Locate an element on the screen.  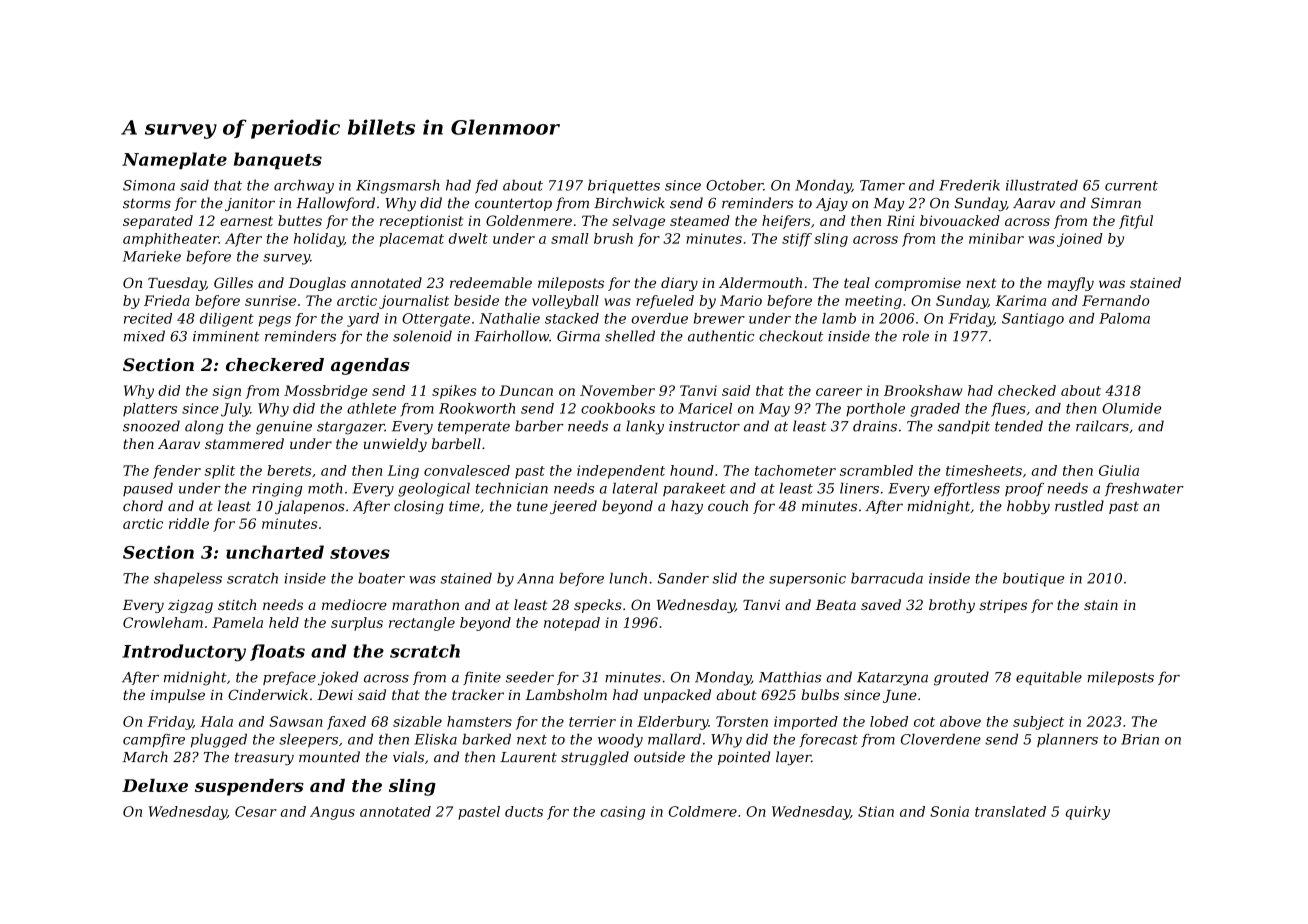
boater is located at coordinates (381, 578).
